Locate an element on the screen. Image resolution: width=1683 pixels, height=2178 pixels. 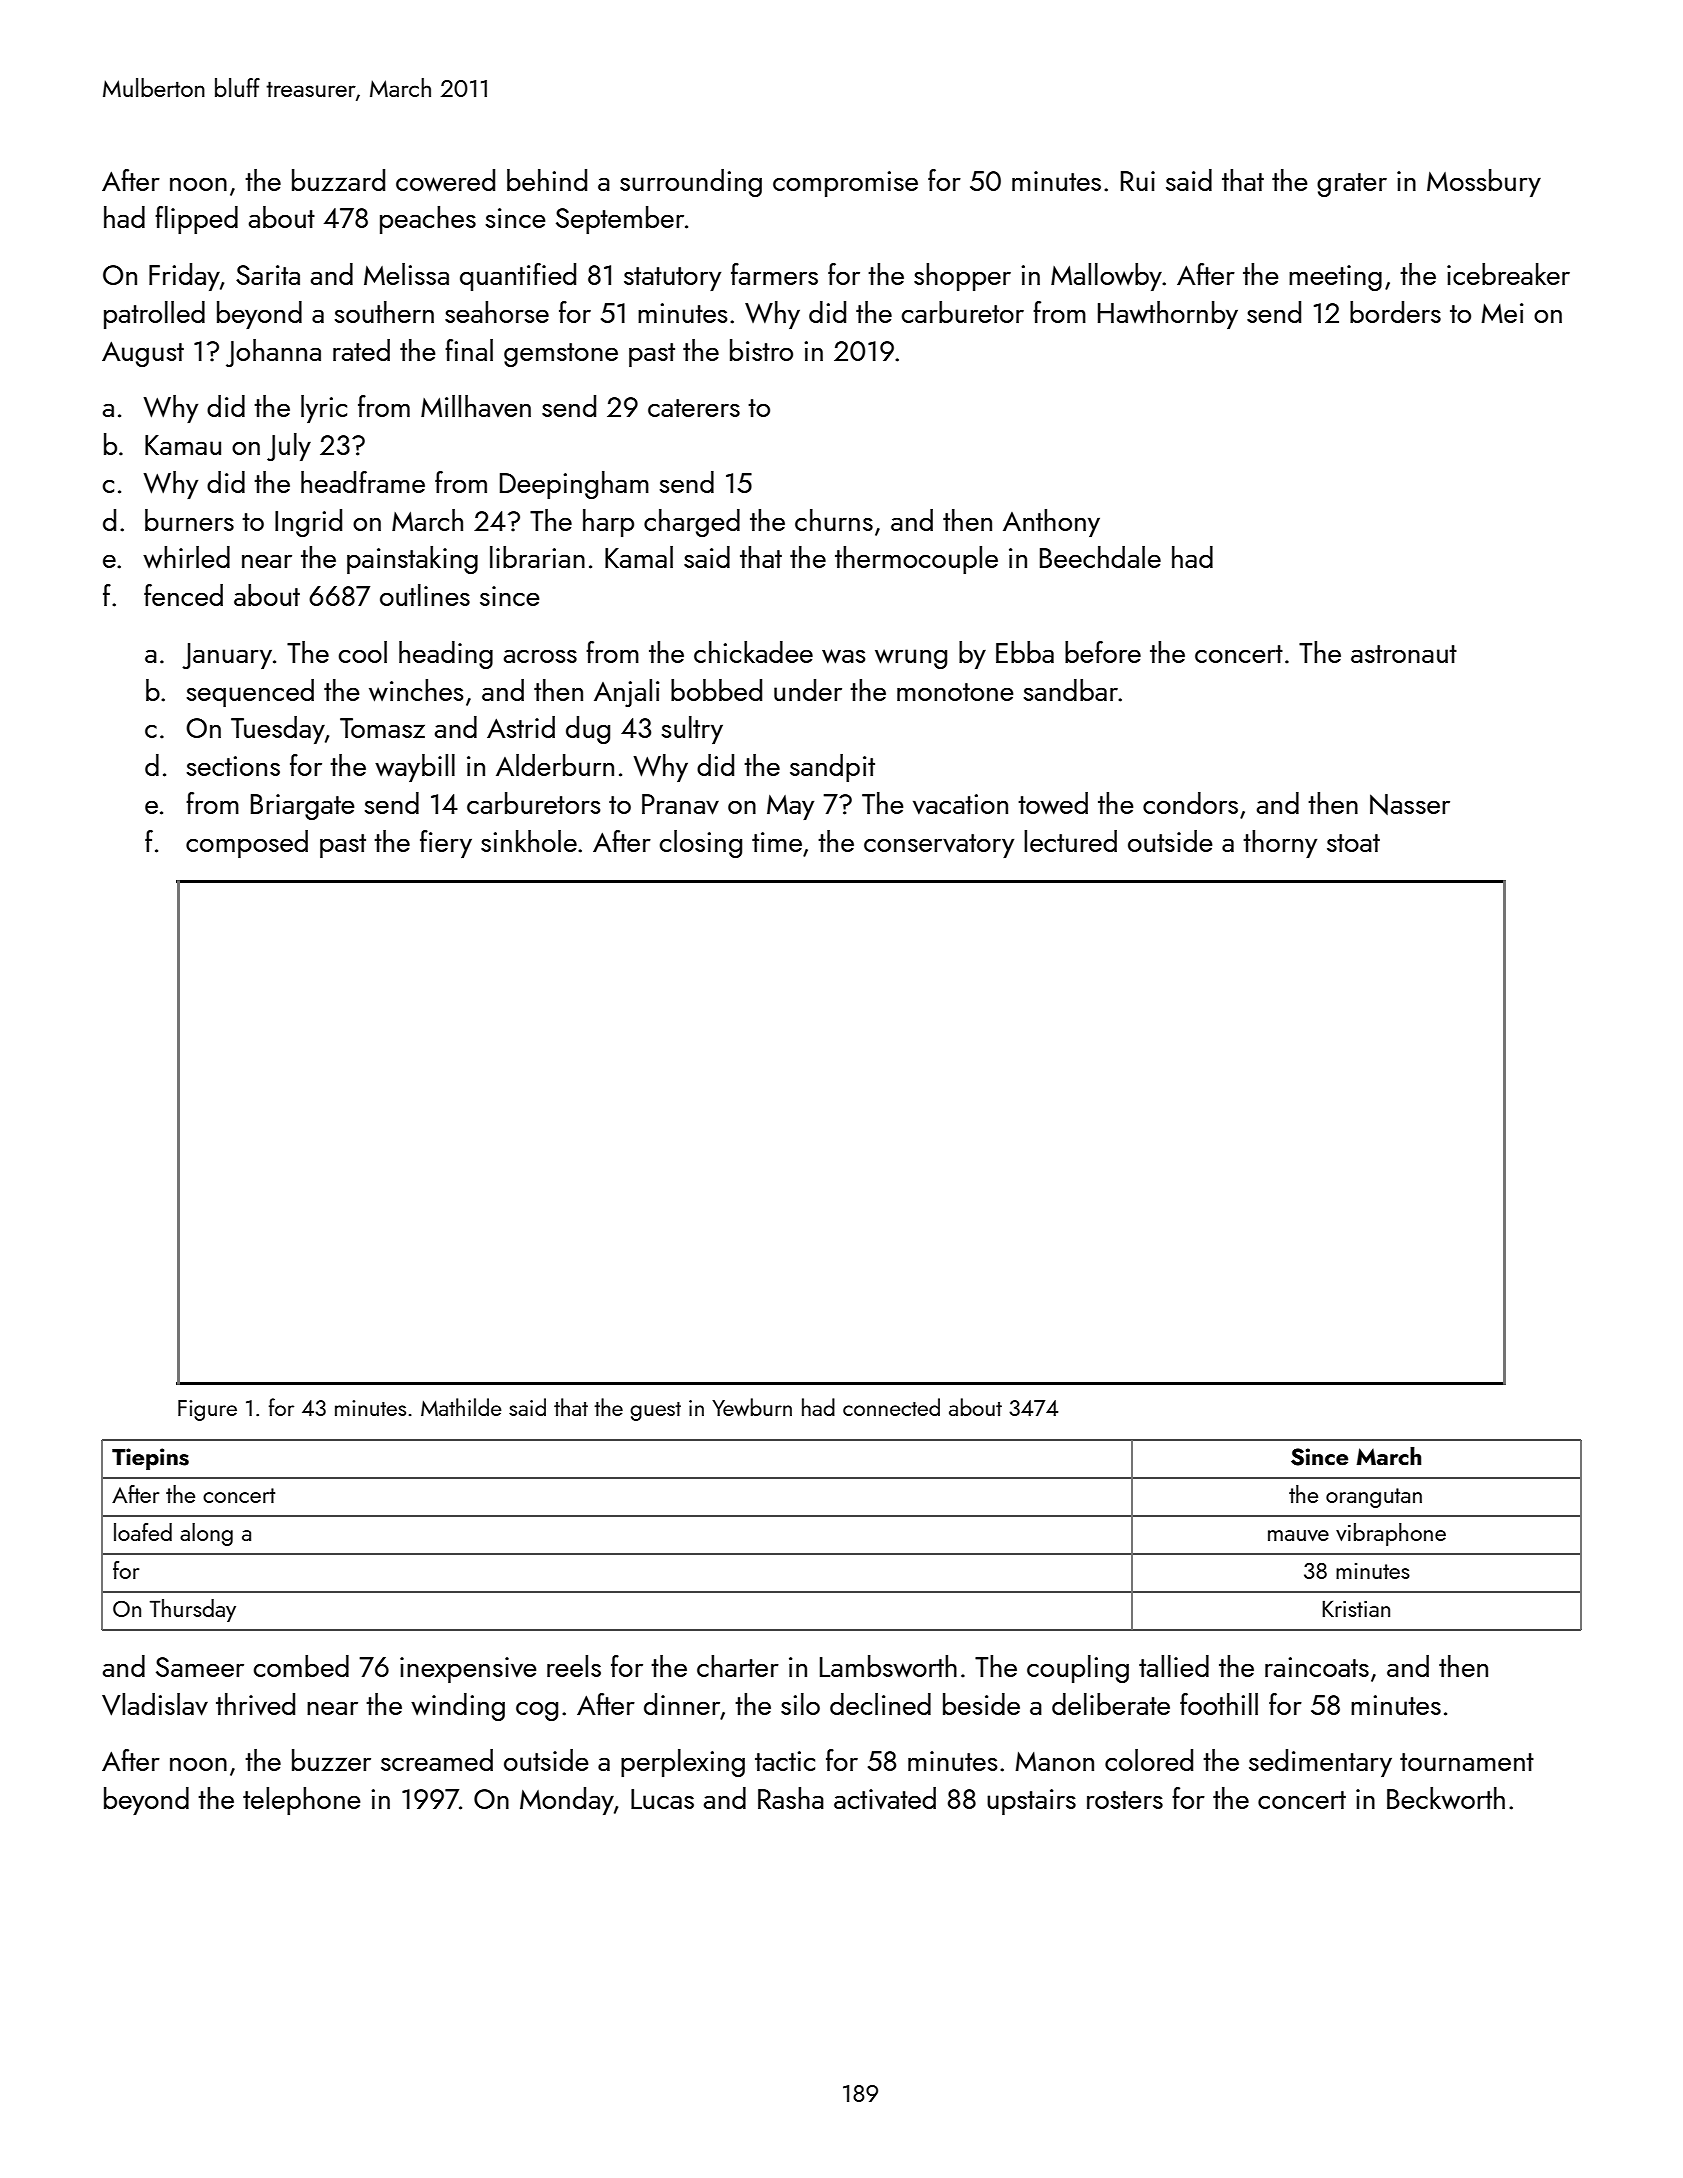
buzzard is located at coordinates (338, 180).
